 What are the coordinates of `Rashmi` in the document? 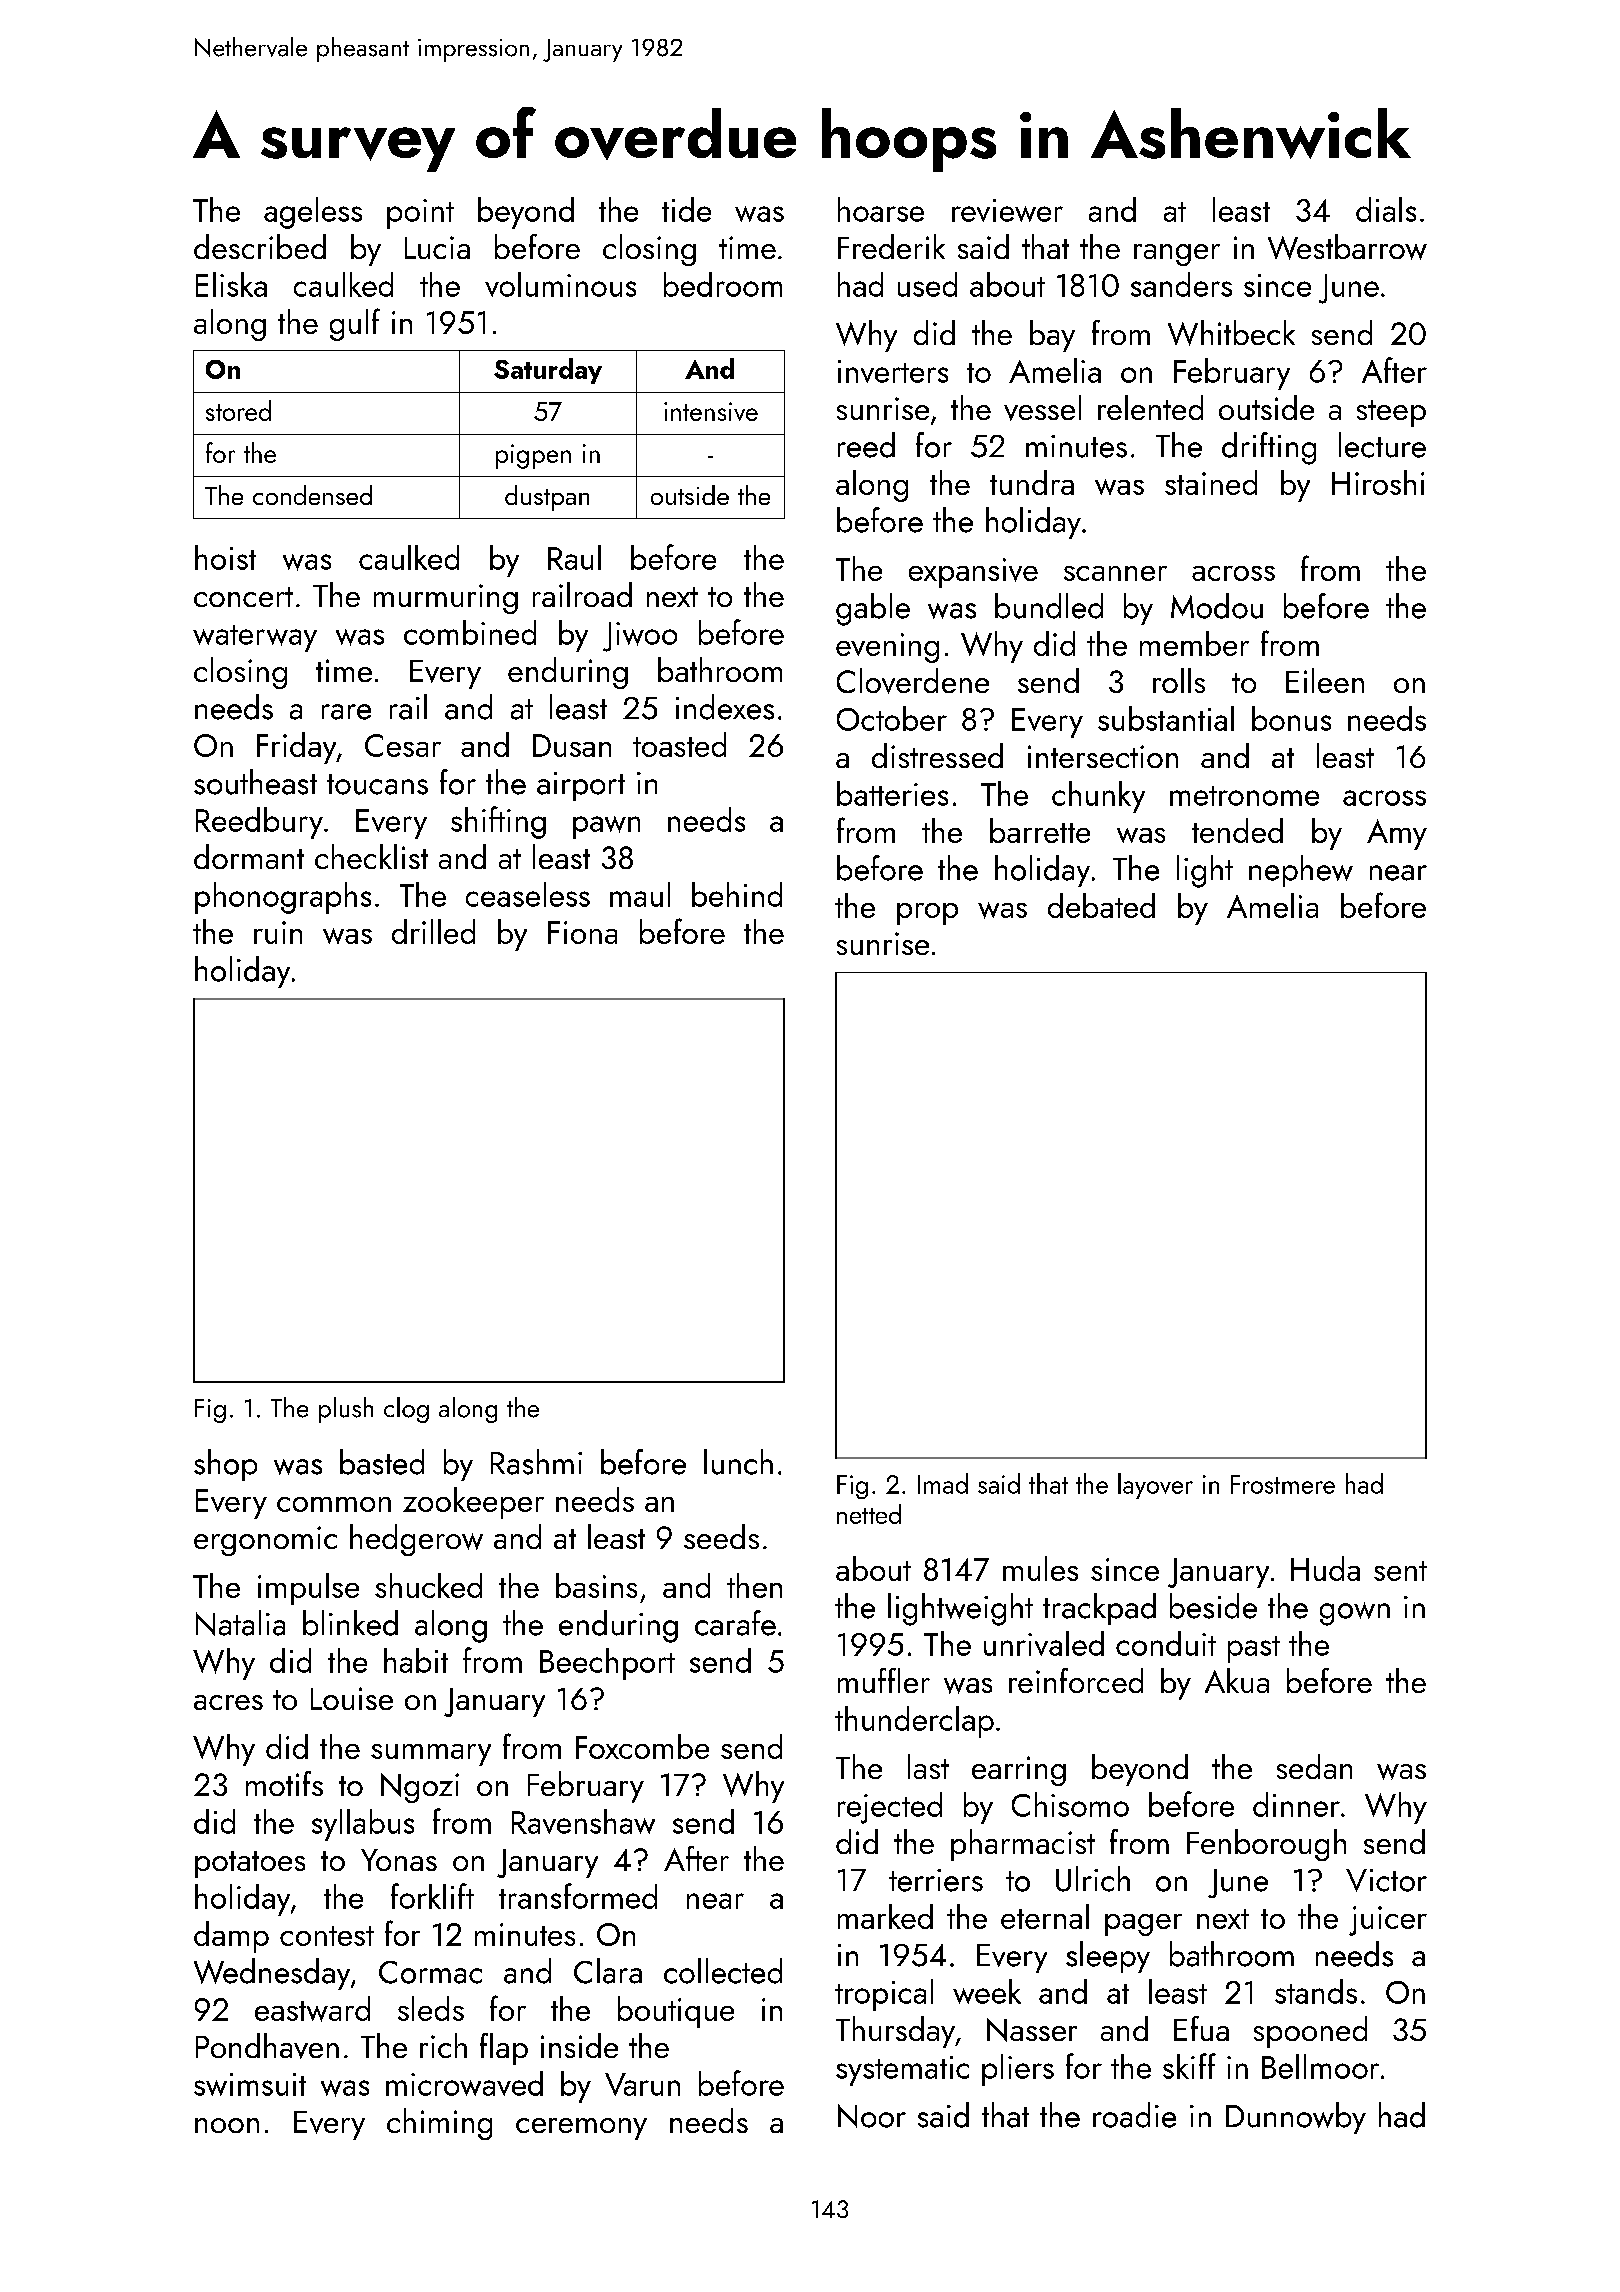 It's located at (536, 1462).
